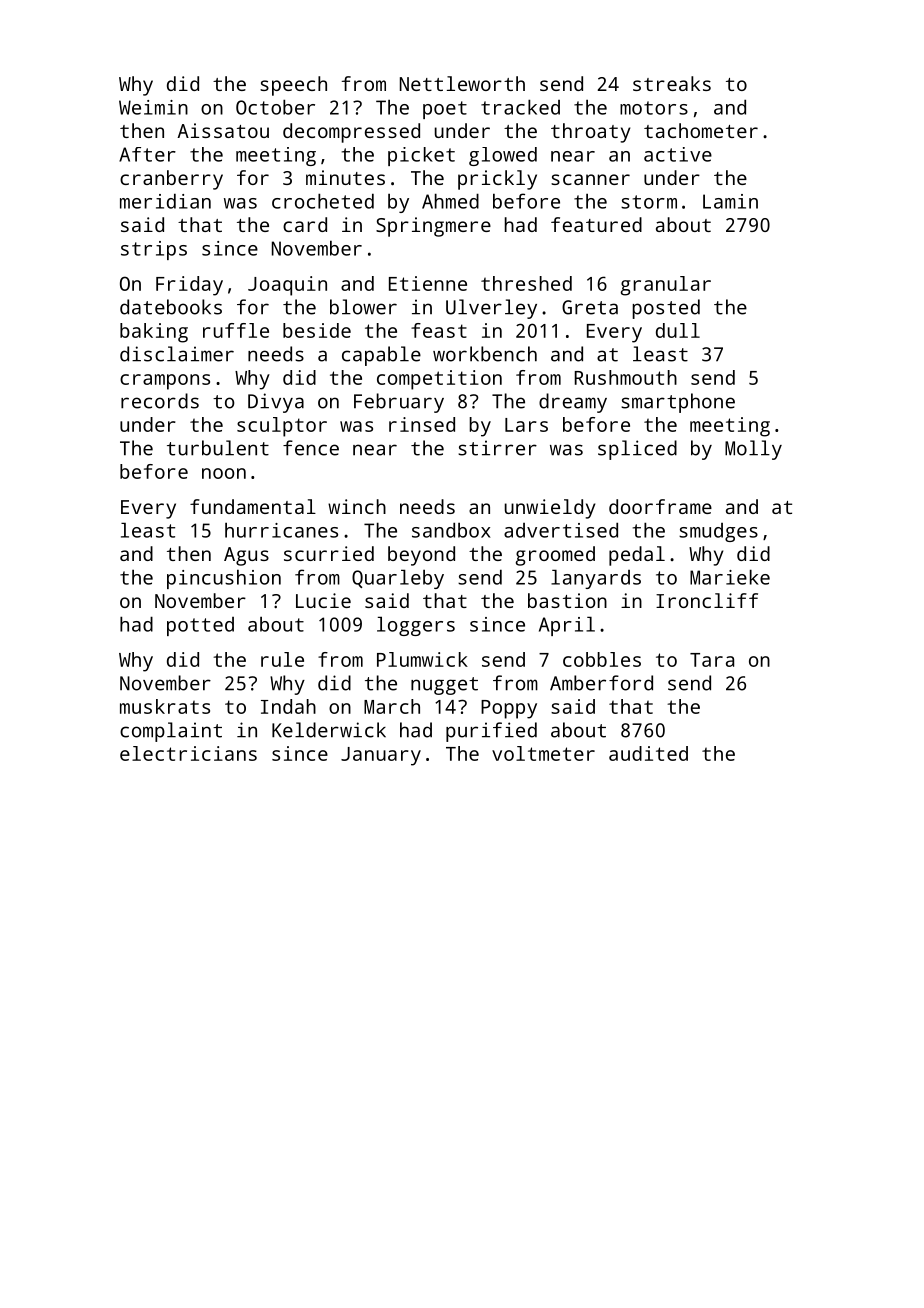  What do you see at coordinates (165, 382) in the screenshot?
I see `crampons` at bounding box center [165, 382].
